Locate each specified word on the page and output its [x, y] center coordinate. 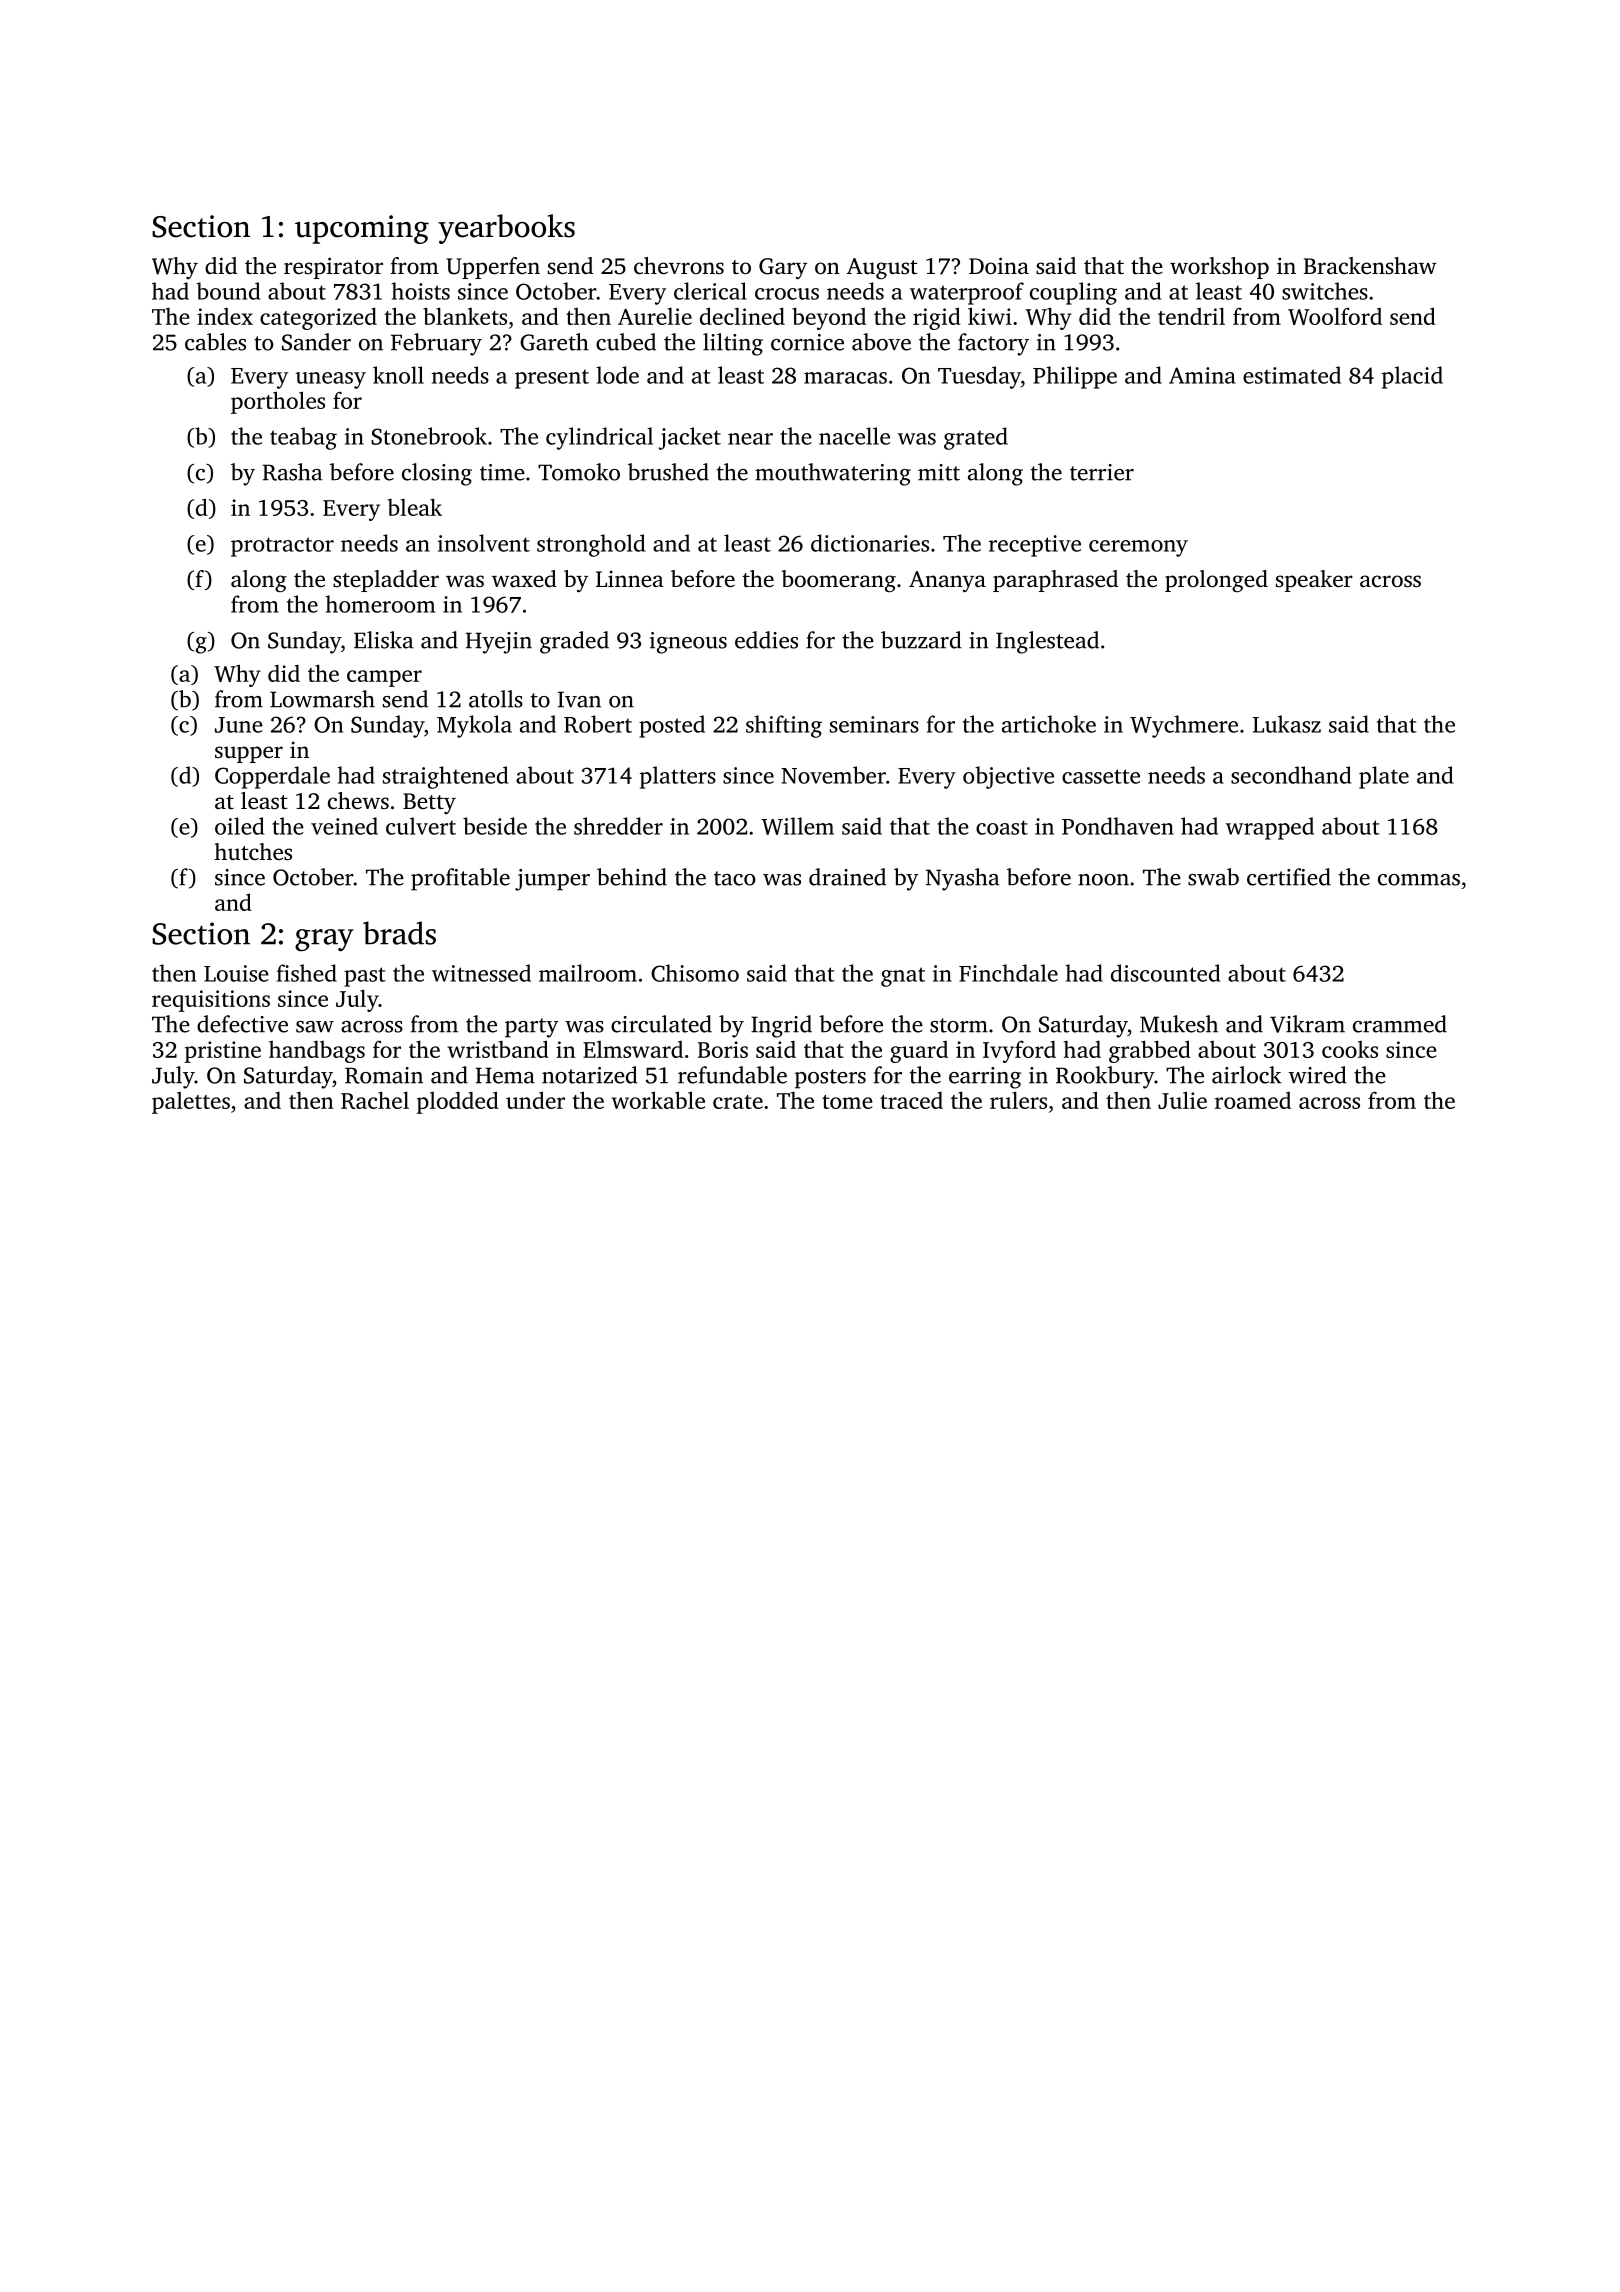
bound [228, 291]
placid [1412, 377]
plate [1384, 777]
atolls [496, 699]
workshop [1219, 268]
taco [735, 878]
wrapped [1270, 828]
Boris [723, 1049]
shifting [784, 726]
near [750, 439]
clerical [710, 291]
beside [495, 826]
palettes [191, 1103]
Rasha [292, 472]
